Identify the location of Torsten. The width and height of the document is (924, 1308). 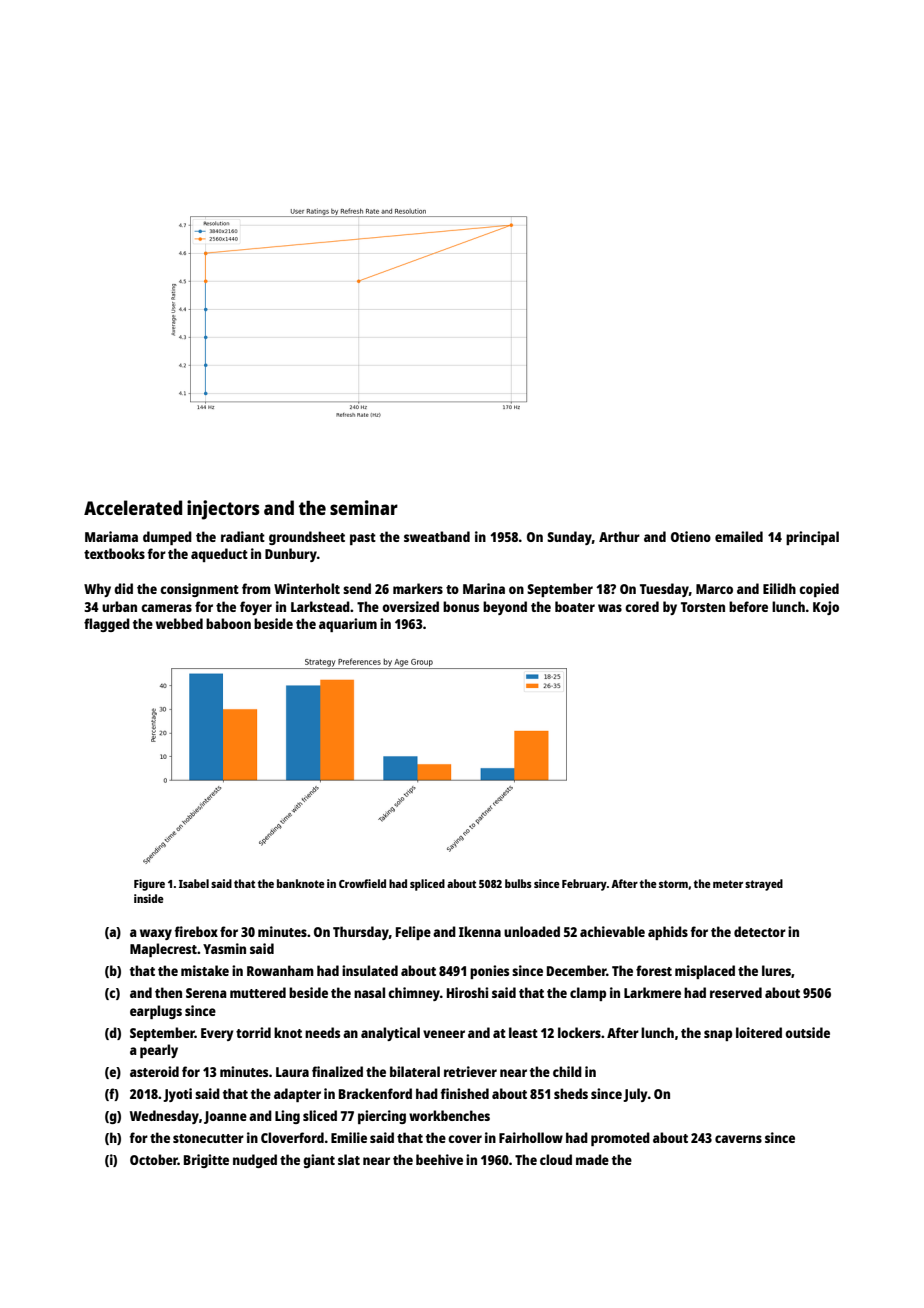
(703, 607).
